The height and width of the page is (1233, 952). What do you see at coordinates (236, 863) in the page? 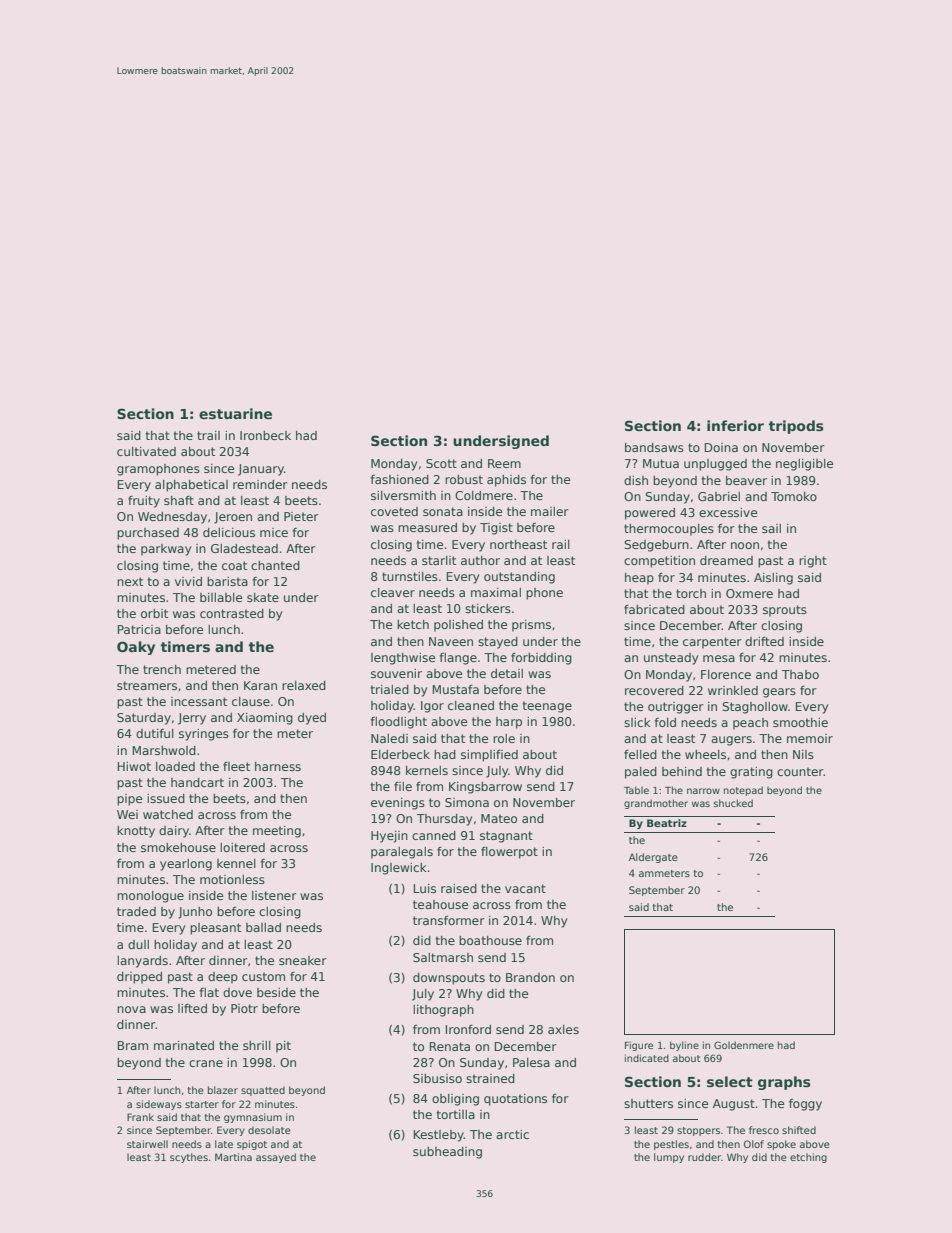
I see `kennel` at bounding box center [236, 863].
